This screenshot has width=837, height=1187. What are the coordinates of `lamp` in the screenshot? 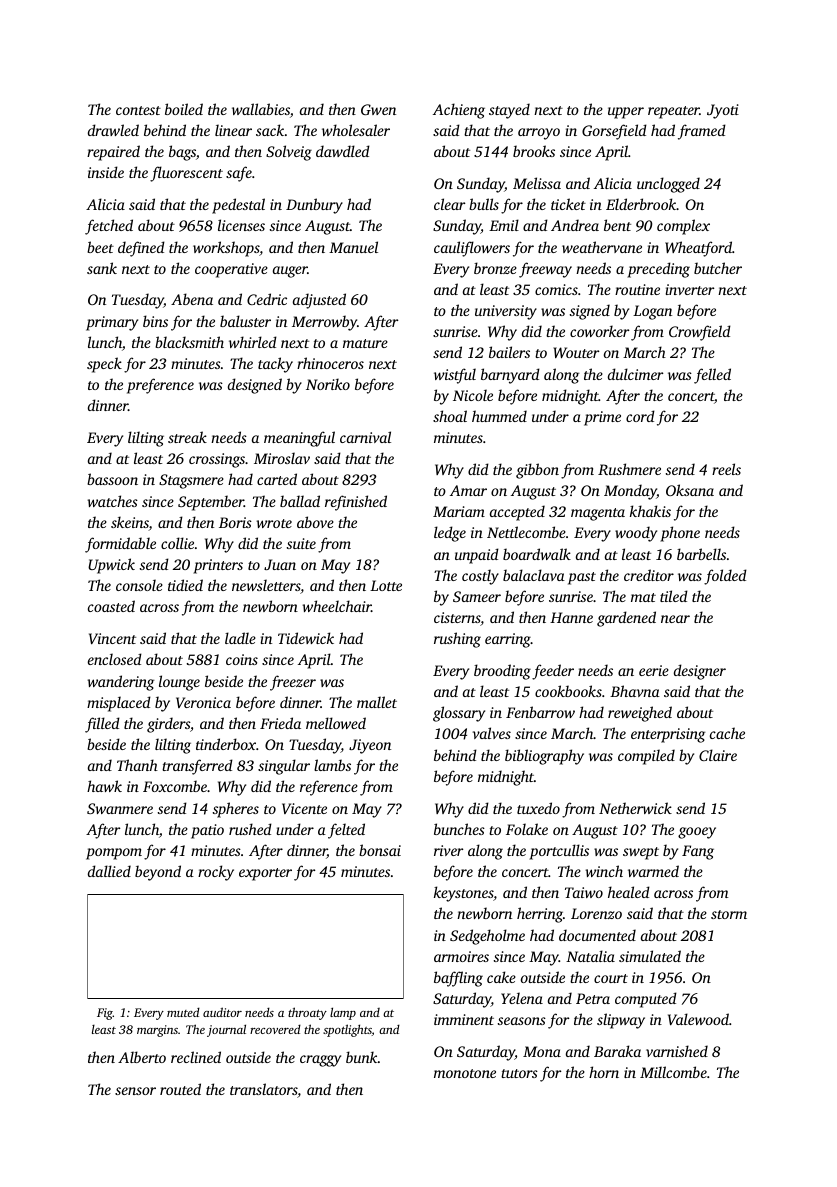 It's located at (343, 1013).
